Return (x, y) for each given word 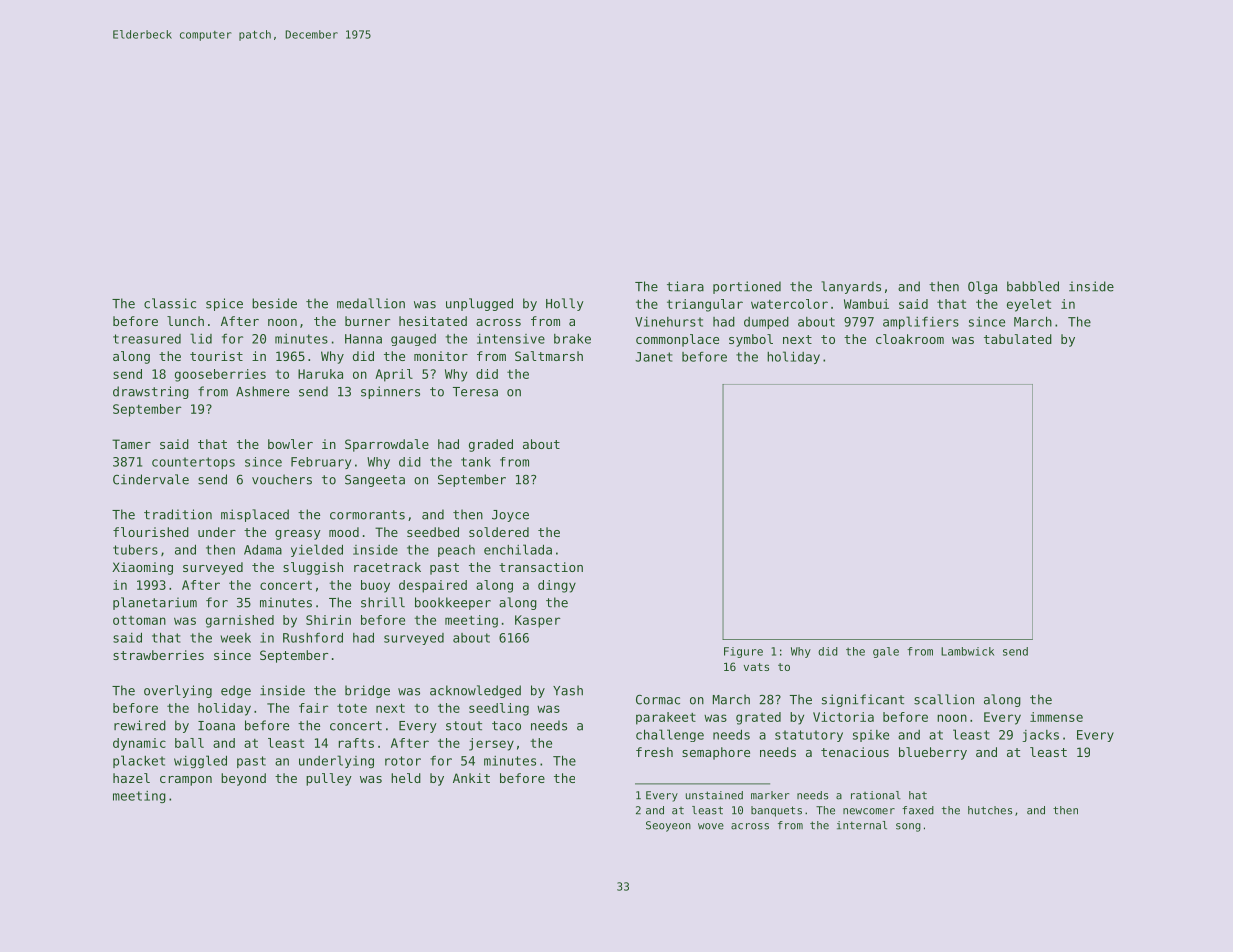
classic (170, 303)
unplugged (479, 304)
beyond (243, 779)
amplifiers (921, 322)
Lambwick (967, 651)
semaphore (716, 753)
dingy (557, 586)
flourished (151, 532)
